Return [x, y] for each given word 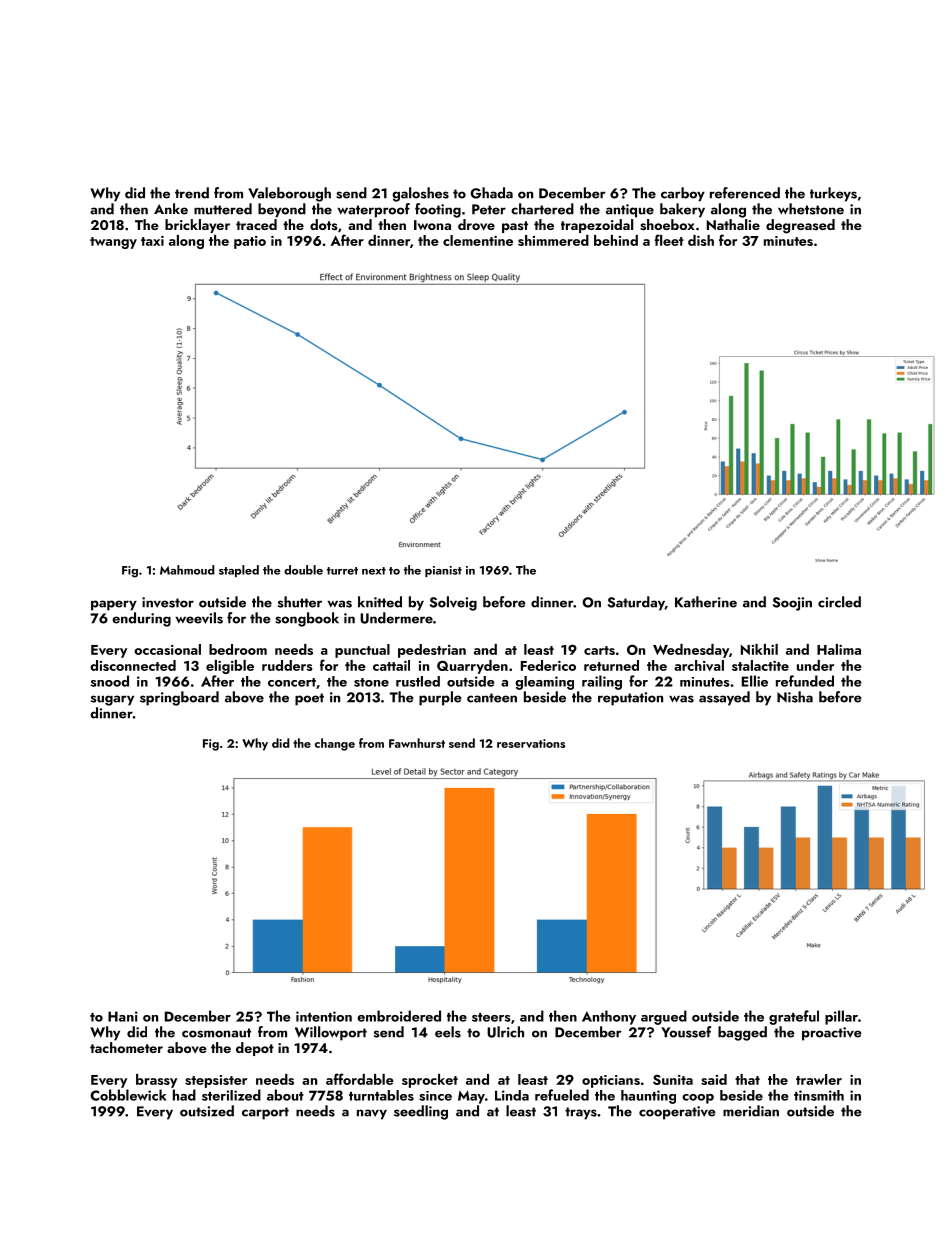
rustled [418, 681]
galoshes [420, 194]
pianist [443, 571]
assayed [724, 698]
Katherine [706, 602]
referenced [745, 193]
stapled [239, 571]
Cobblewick [128, 1095]
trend [192, 193]
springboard [179, 698]
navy [372, 1114]
